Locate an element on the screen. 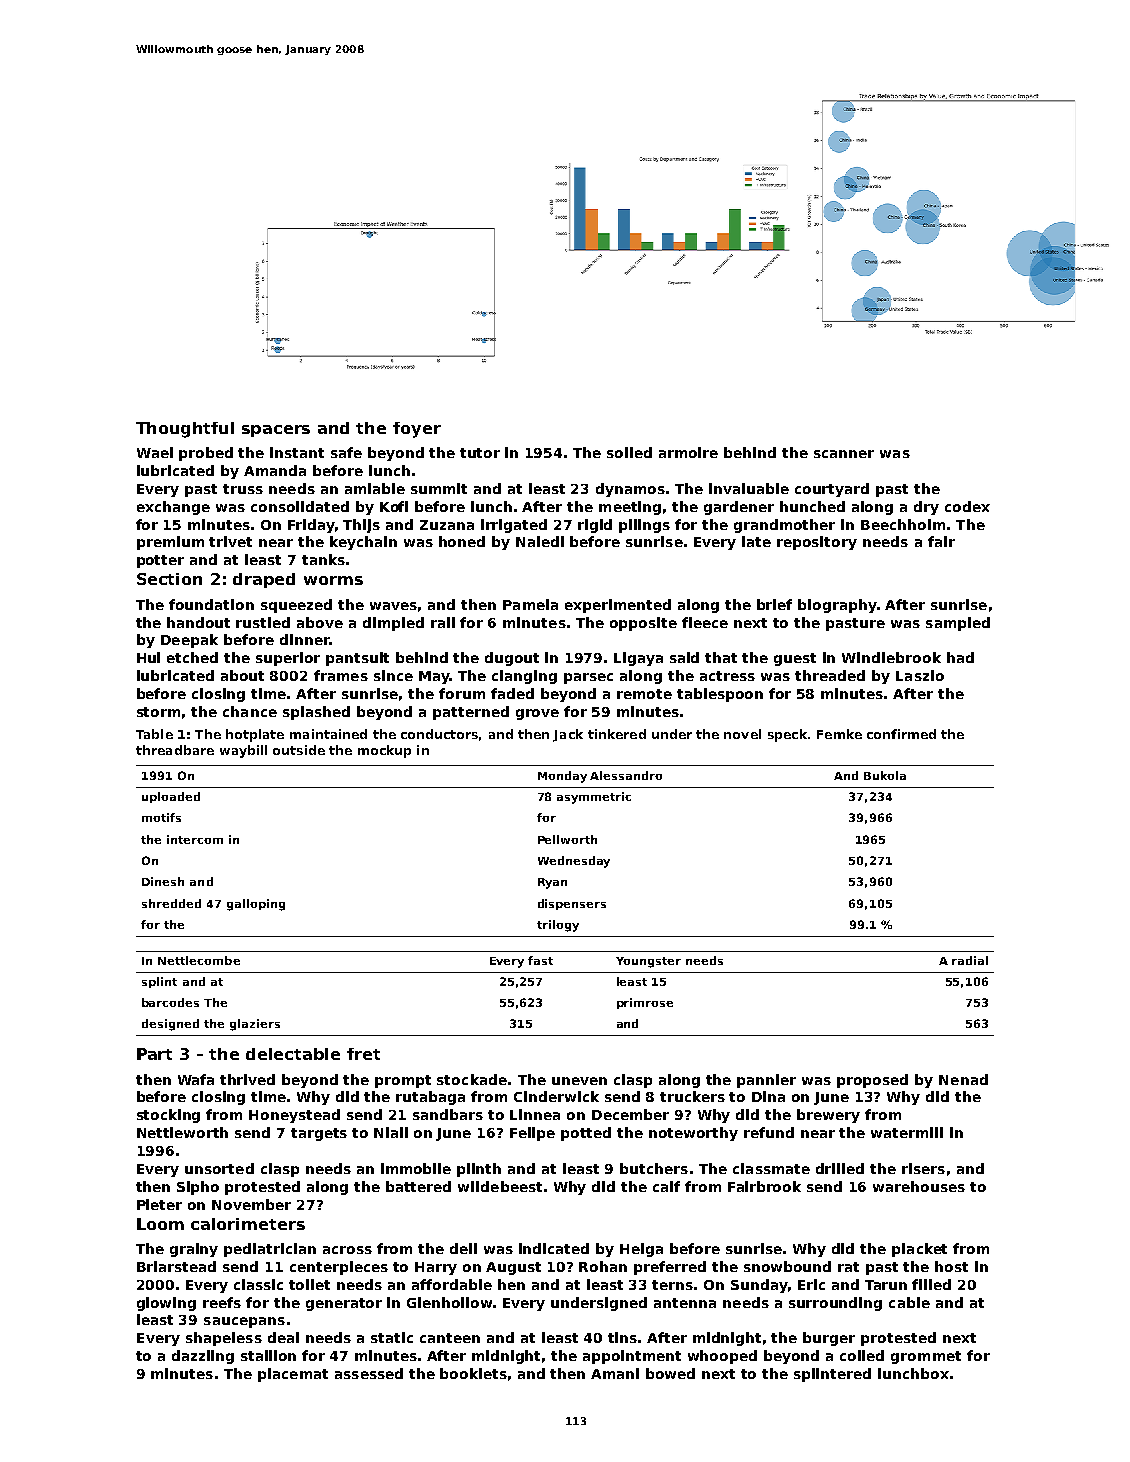 This screenshot has width=1130, height=1462. Thoughtful is located at coordinates (185, 430).
